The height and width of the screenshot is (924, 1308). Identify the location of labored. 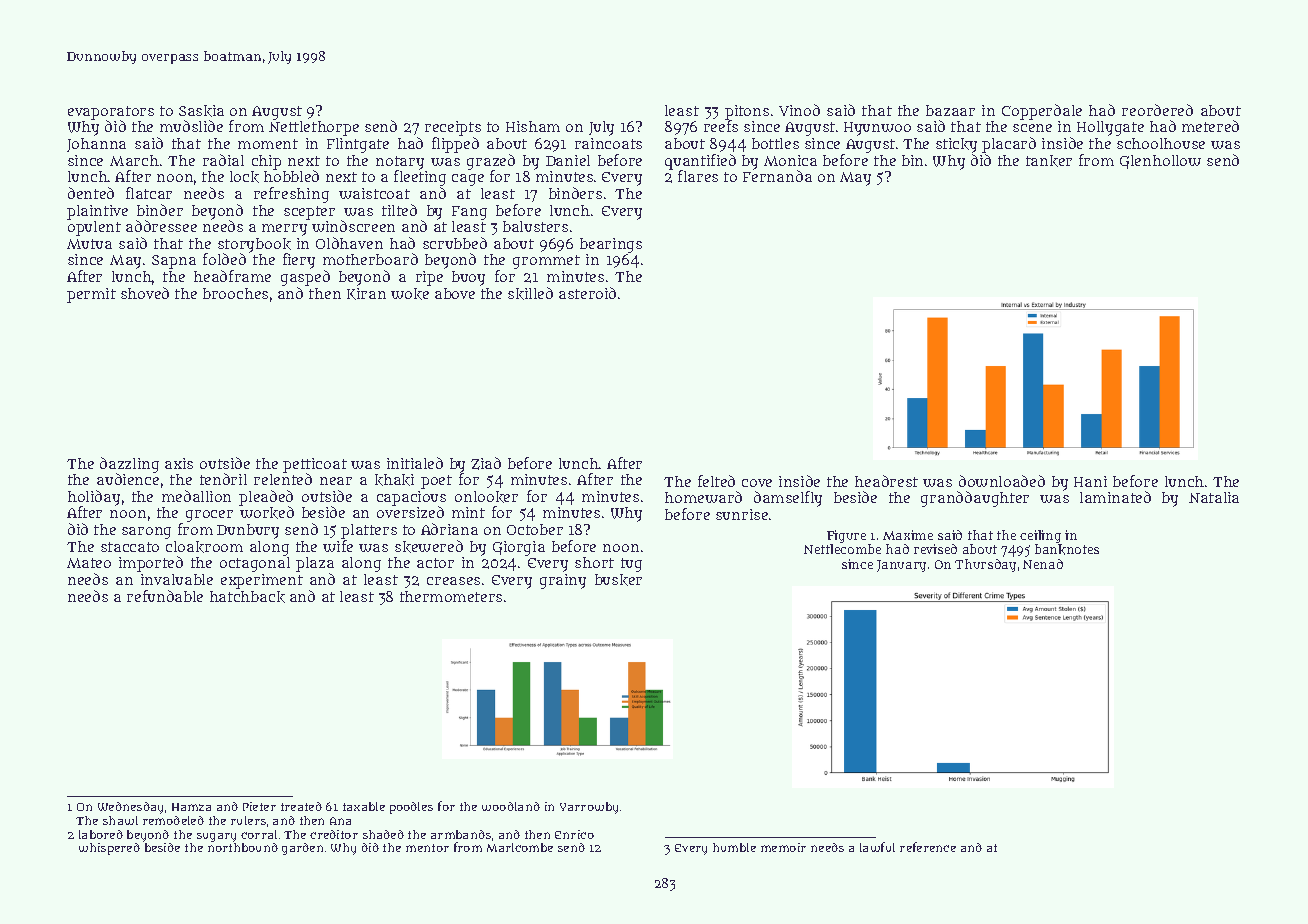
(101, 834).
